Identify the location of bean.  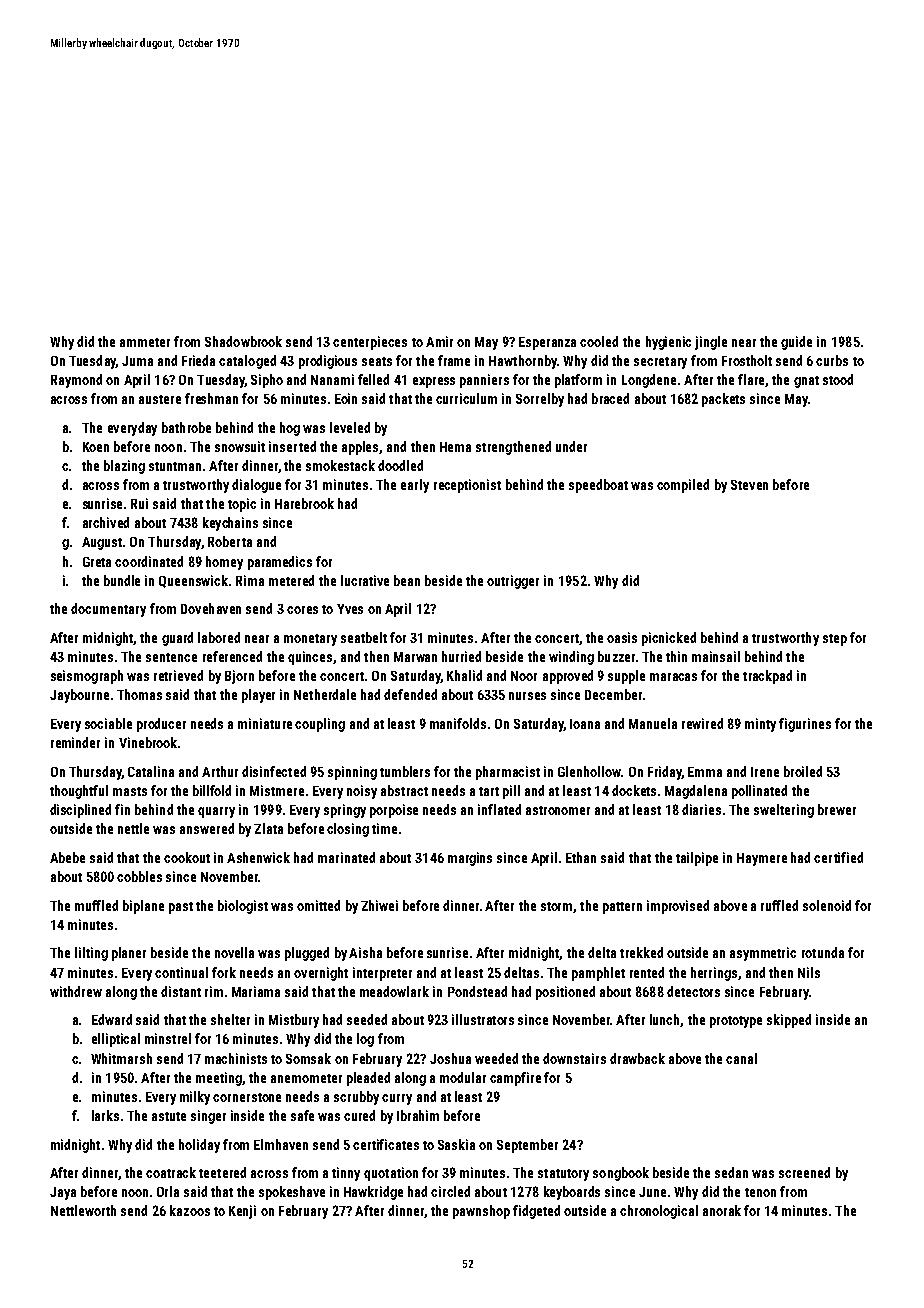
(407, 580).
